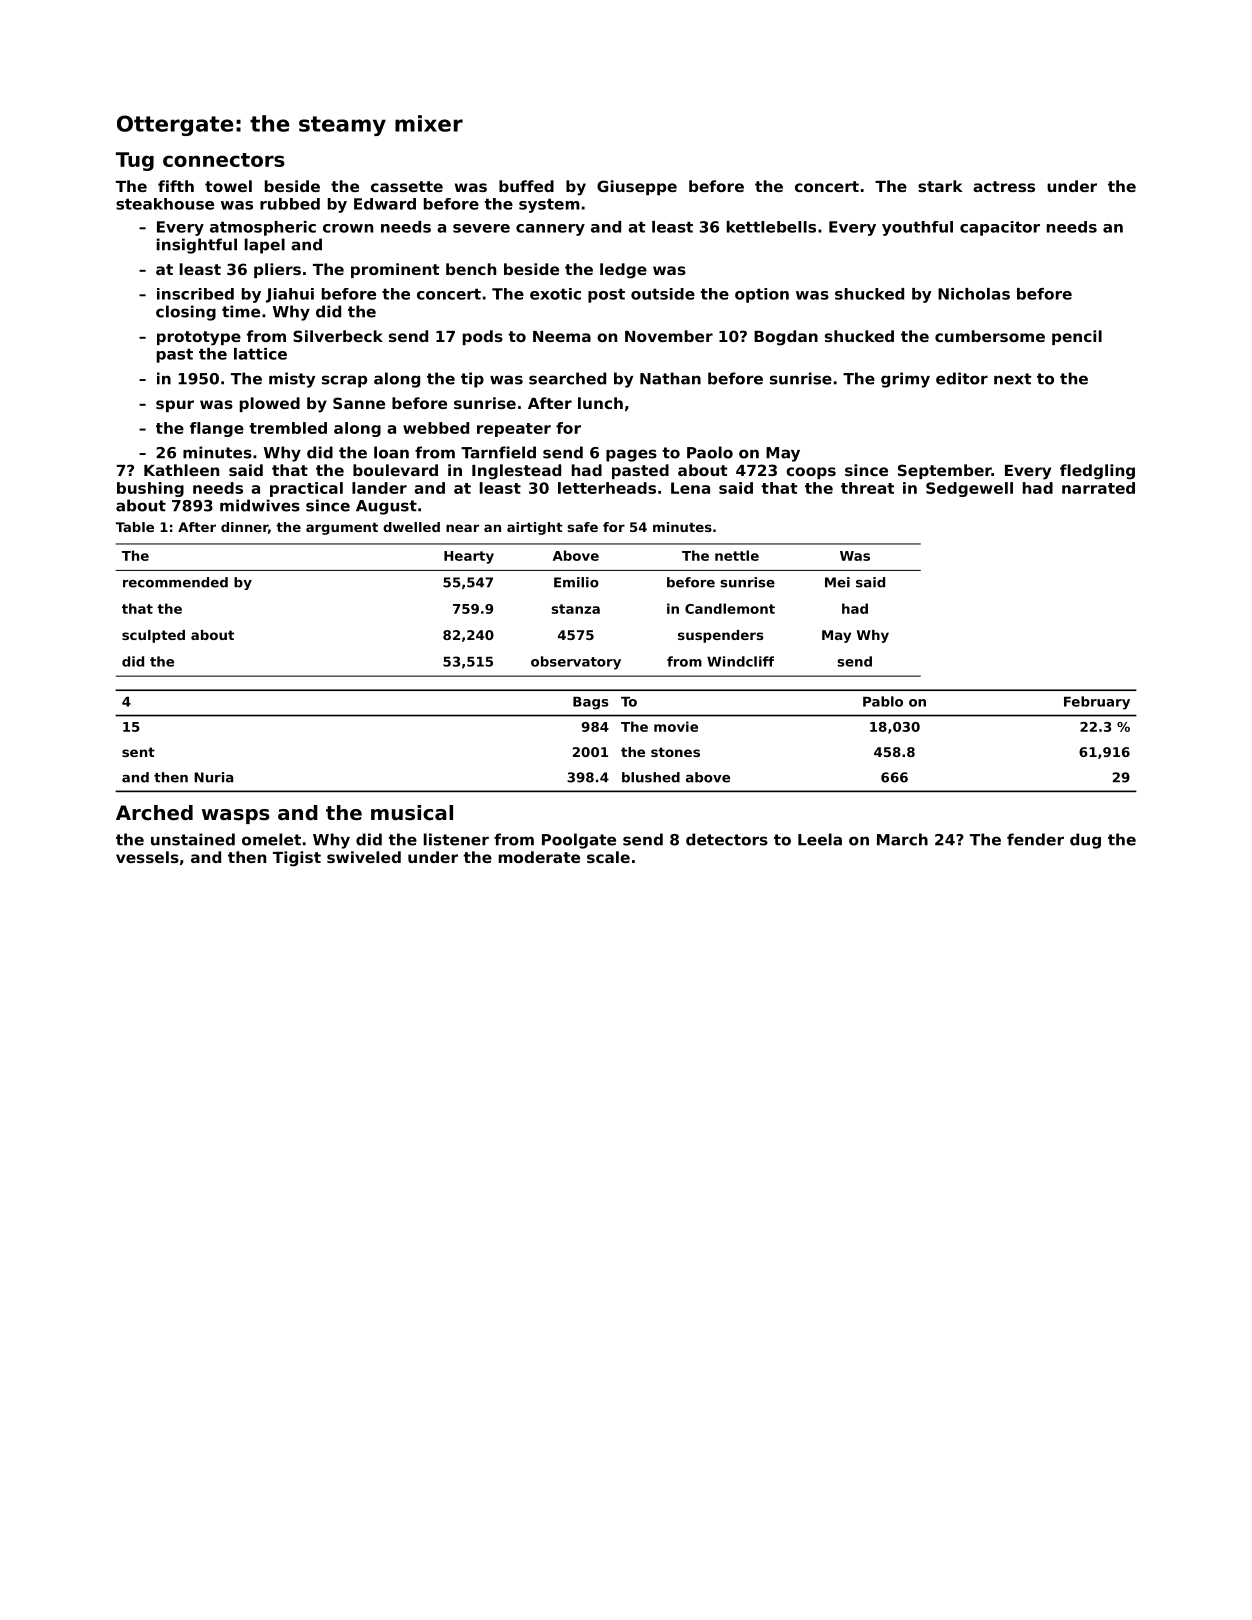 The height and width of the document is (1620, 1252). What do you see at coordinates (199, 338) in the document?
I see `prototype` at bounding box center [199, 338].
